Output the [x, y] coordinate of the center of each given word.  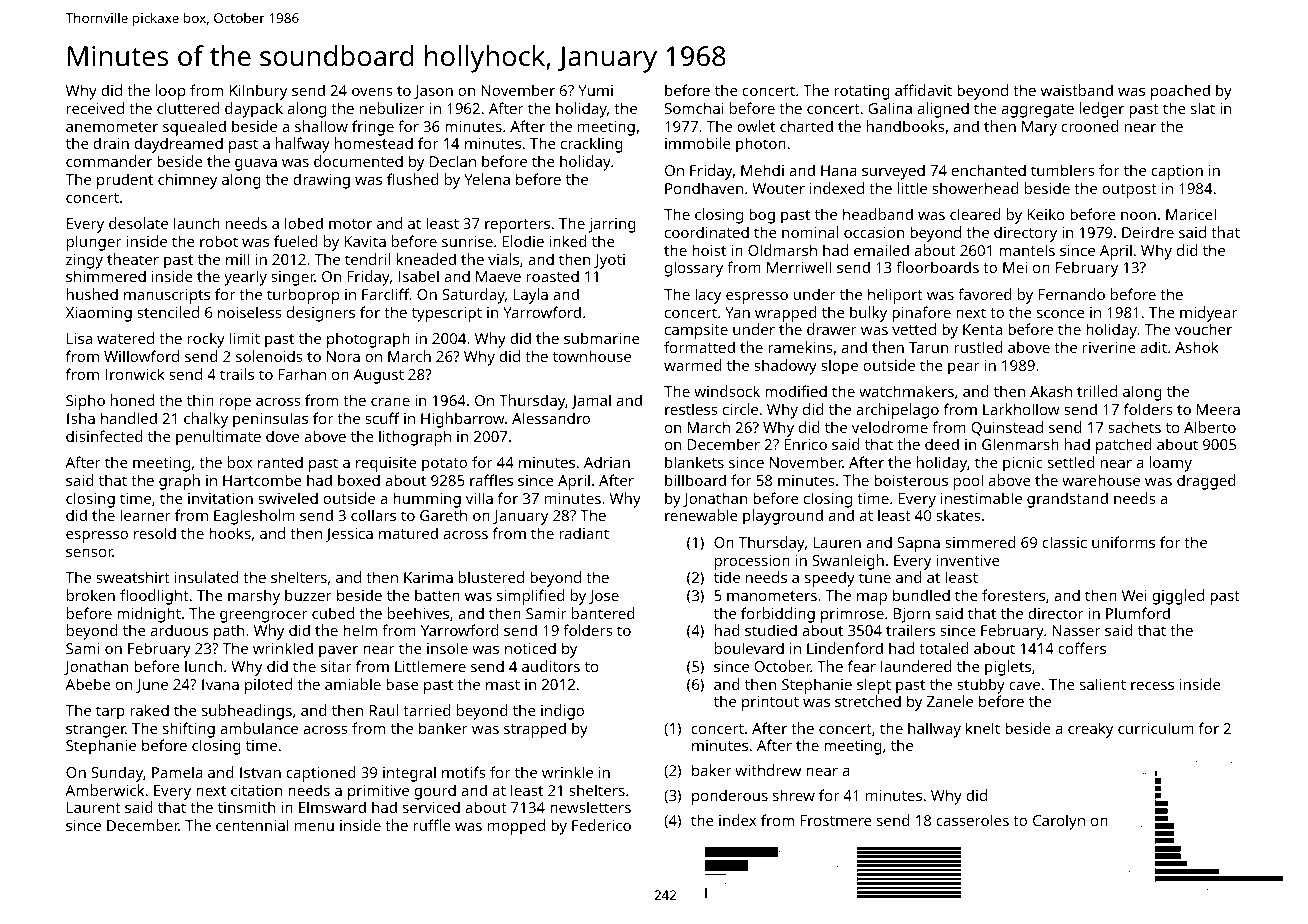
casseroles [972, 820]
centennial [252, 825]
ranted [280, 462]
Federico [601, 825]
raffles [491, 480]
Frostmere [836, 820]
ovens [372, 92]
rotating [862, 92]
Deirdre [1148, 232]
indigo [562, 712]
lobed [304, 223]
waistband [1077, 90]
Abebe [88, 684]
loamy [1171, 464]
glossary [694, 269]
